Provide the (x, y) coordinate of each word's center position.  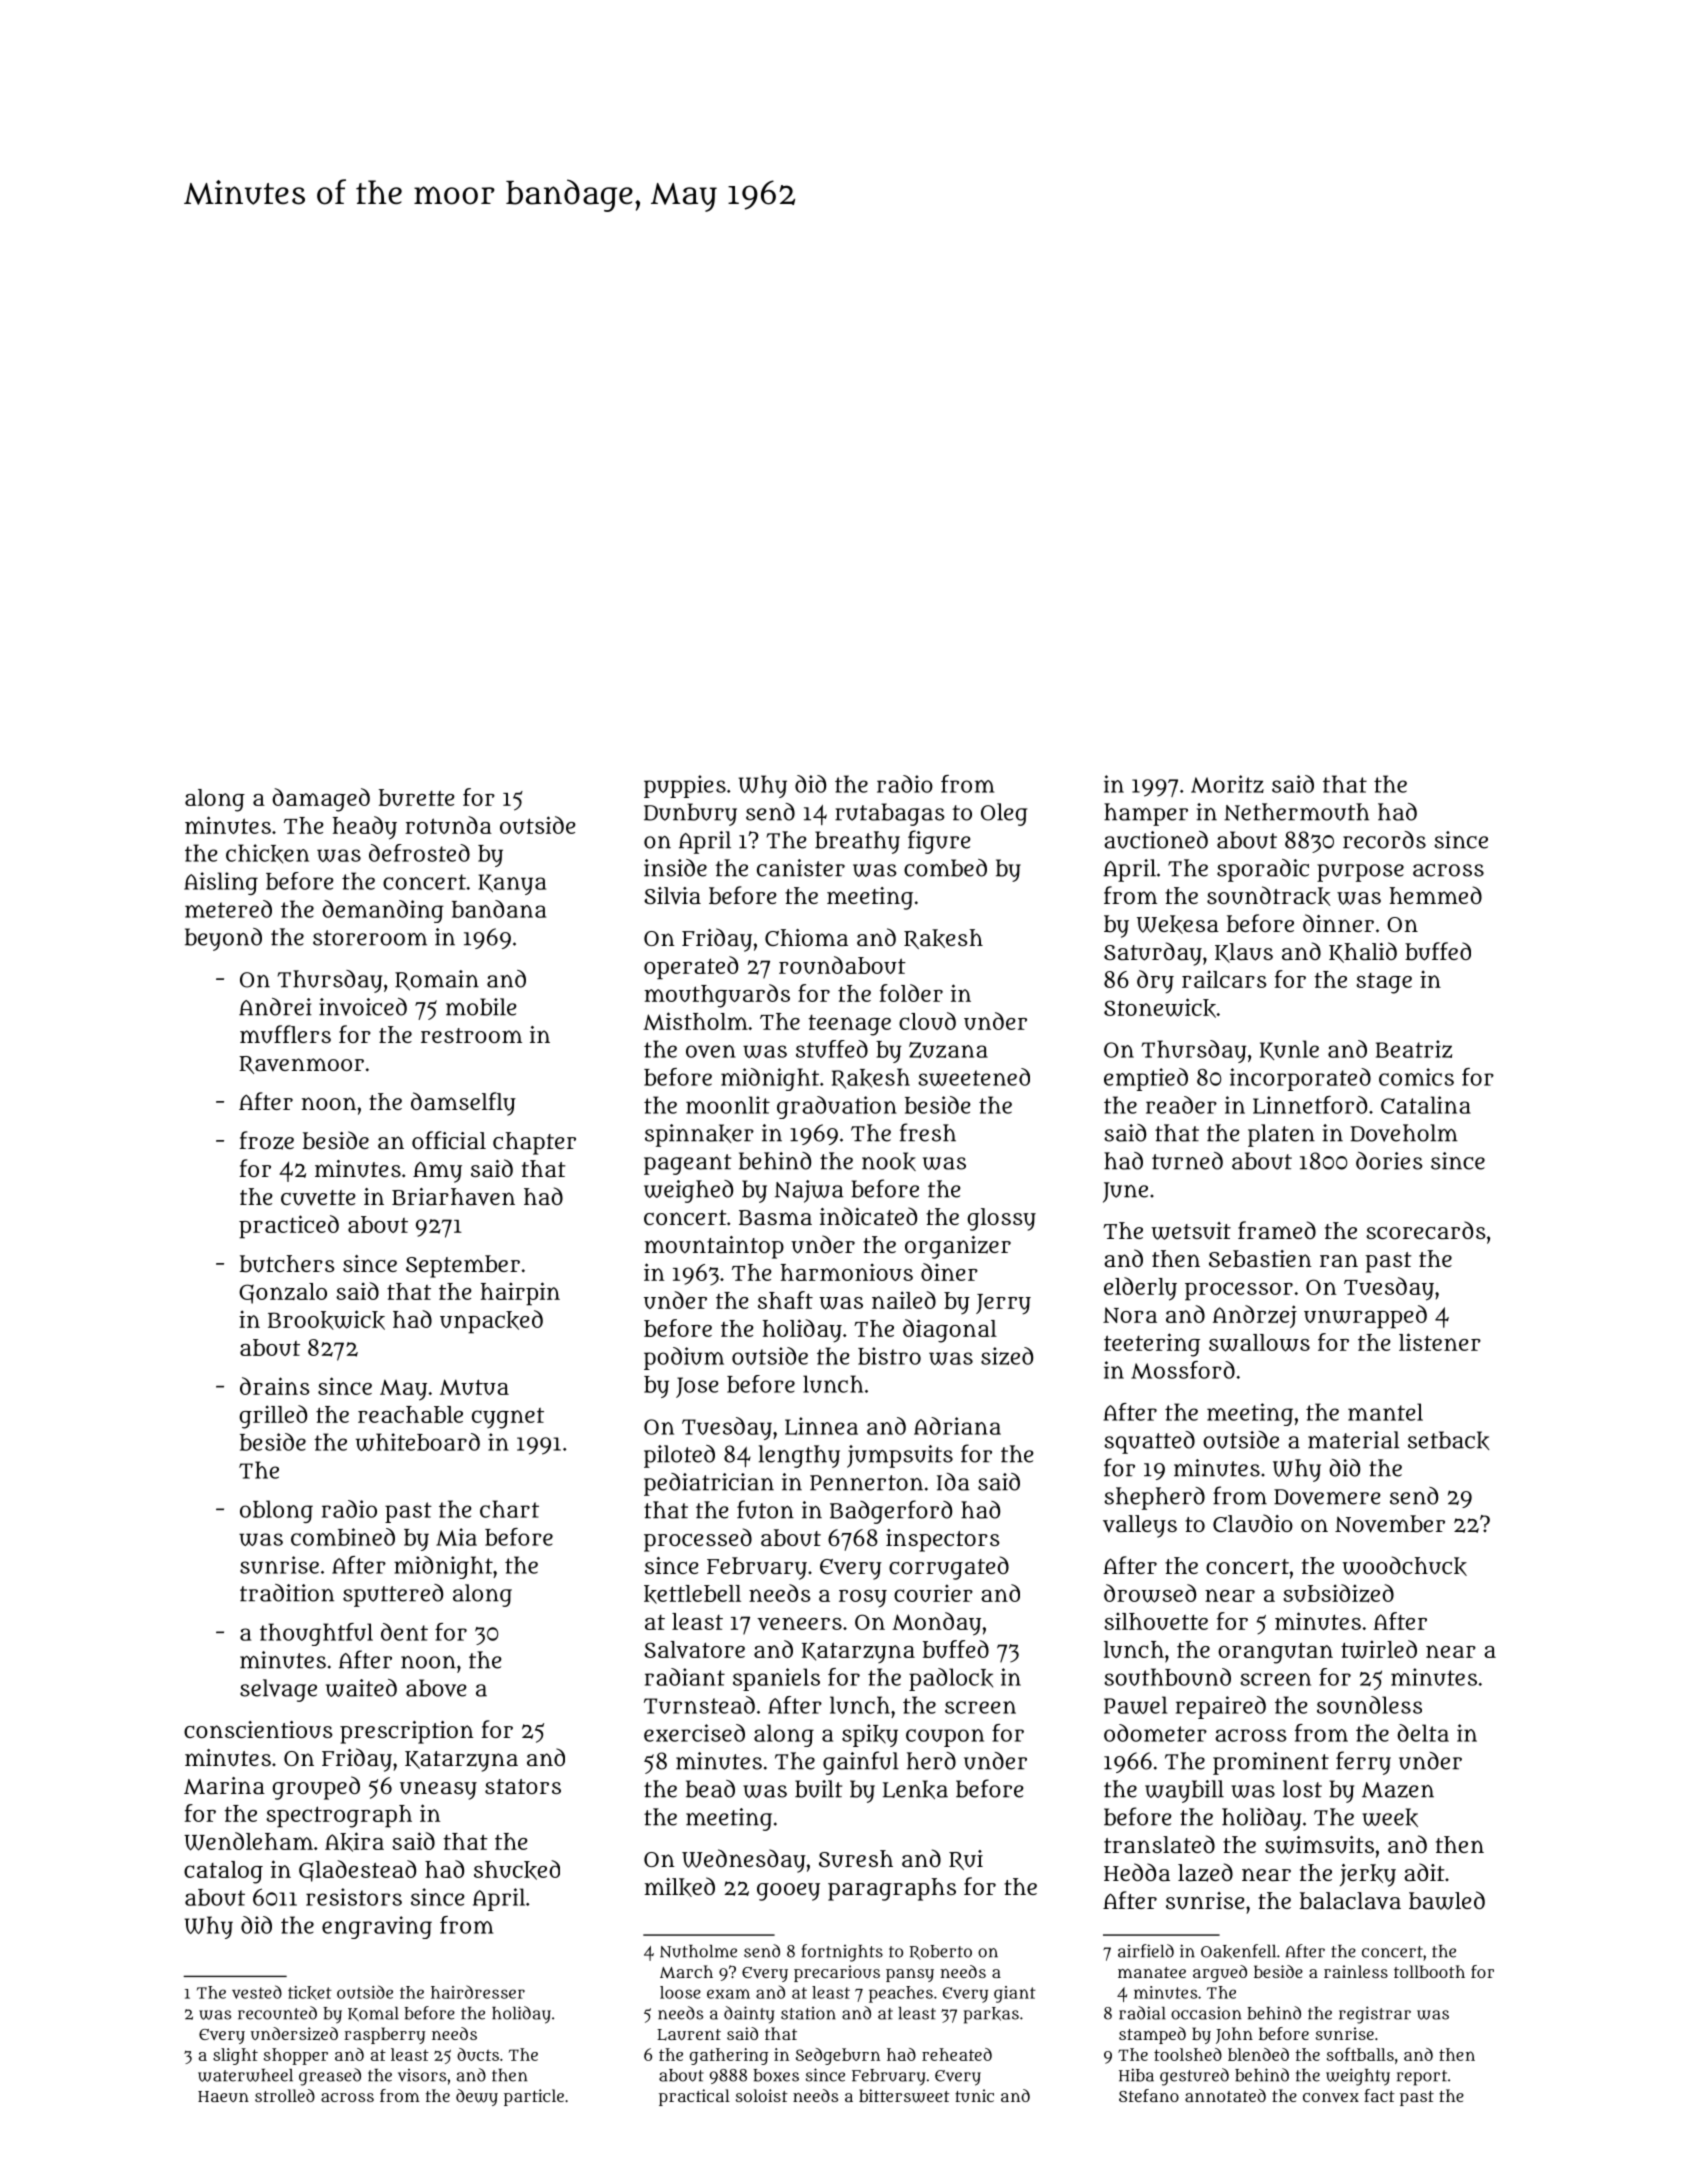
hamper (1146, 814)
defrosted (419, 853)
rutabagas (890, 814)
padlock (951, 1679)
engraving (377, 1927)
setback (1449, 1440)
